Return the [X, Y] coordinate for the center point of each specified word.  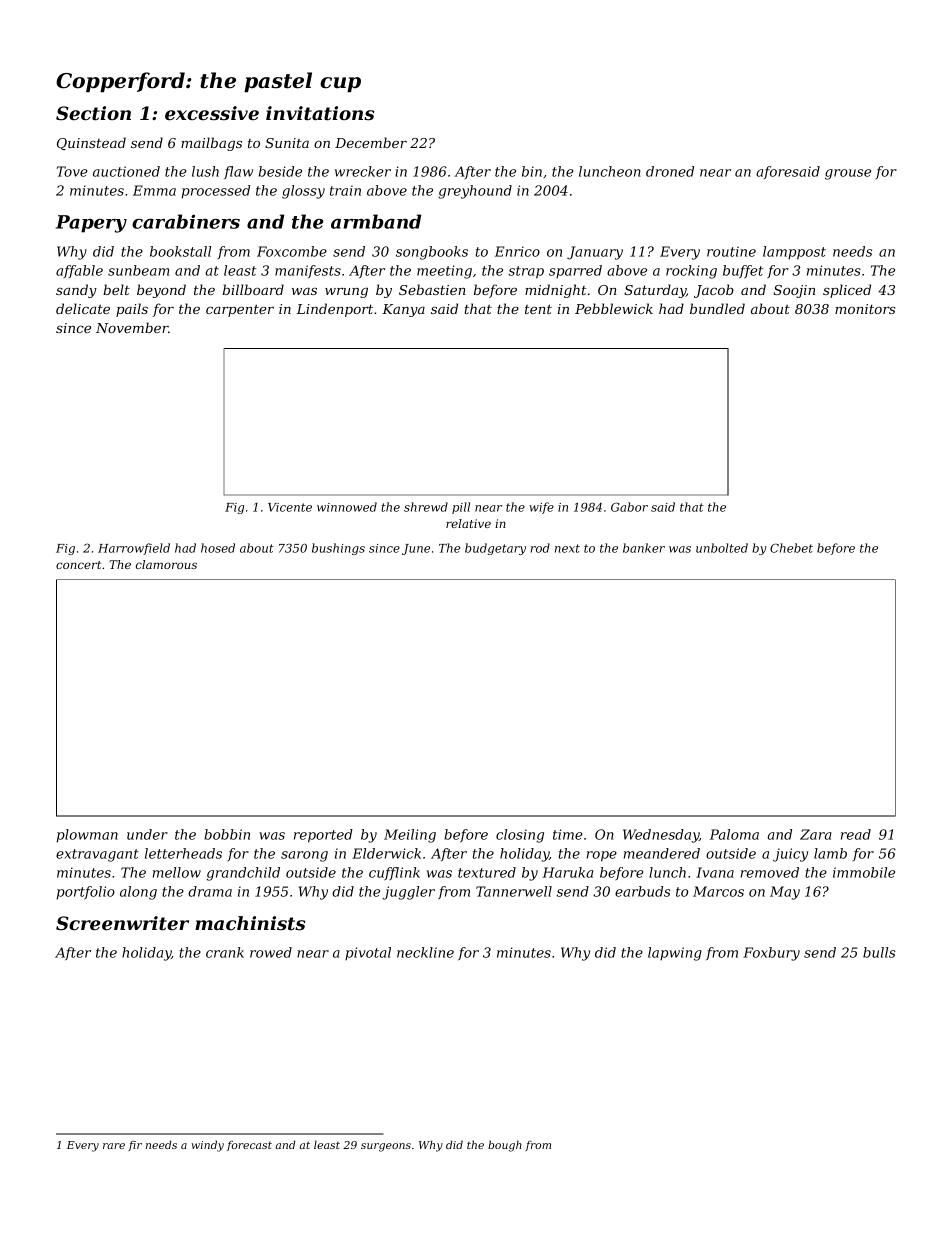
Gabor [629, 507]
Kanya [403, 310]
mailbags [211, 144]
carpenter [240, 310]
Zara [816, 834]
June [416, 549]
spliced [847, 291]
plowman [87, 836]
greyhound [475, 192]
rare [114, 1146]
